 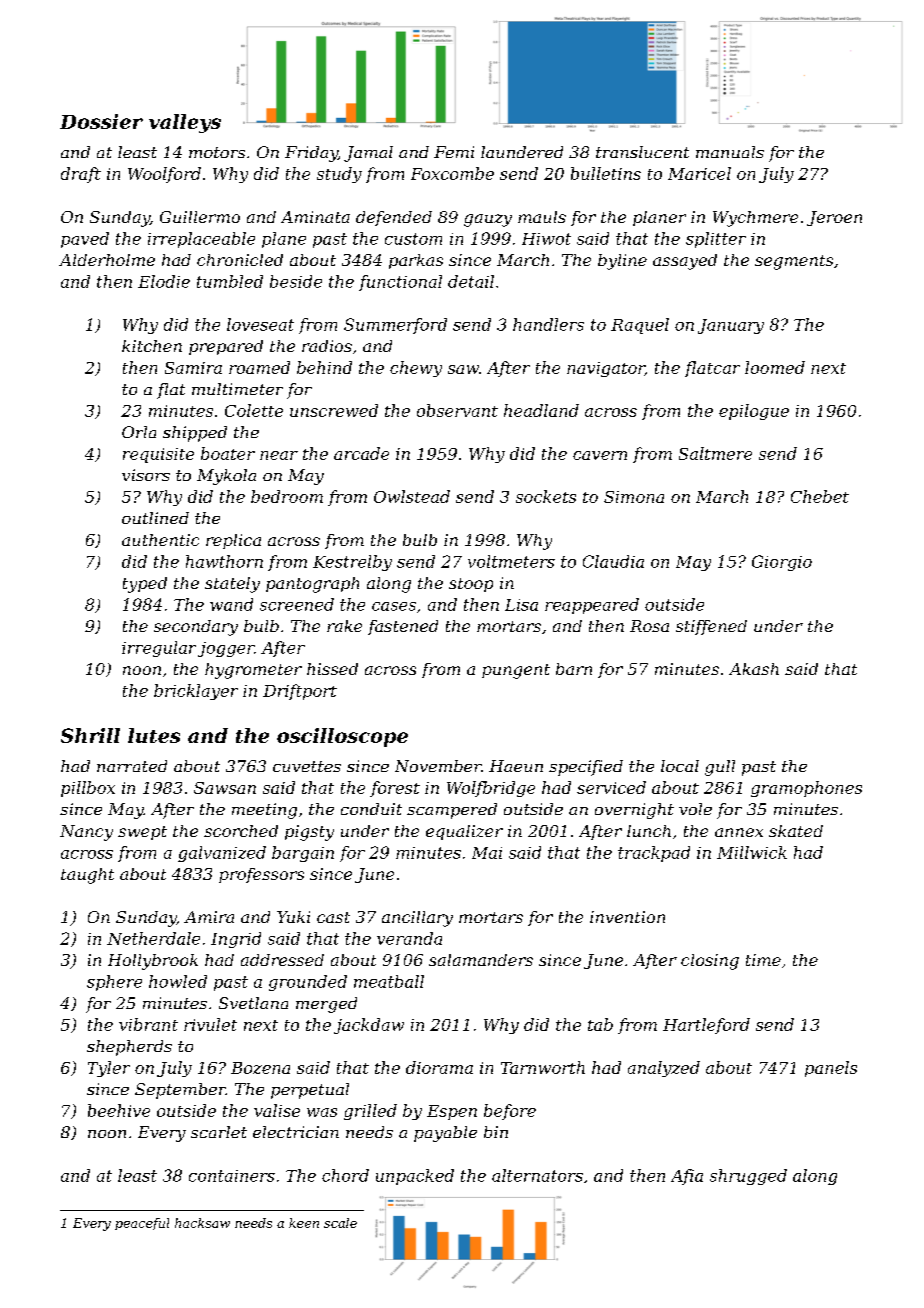 What do you see at coordinates (178, 981) in the screenshot?
I see `howled` at bounding box center [178, 981].
